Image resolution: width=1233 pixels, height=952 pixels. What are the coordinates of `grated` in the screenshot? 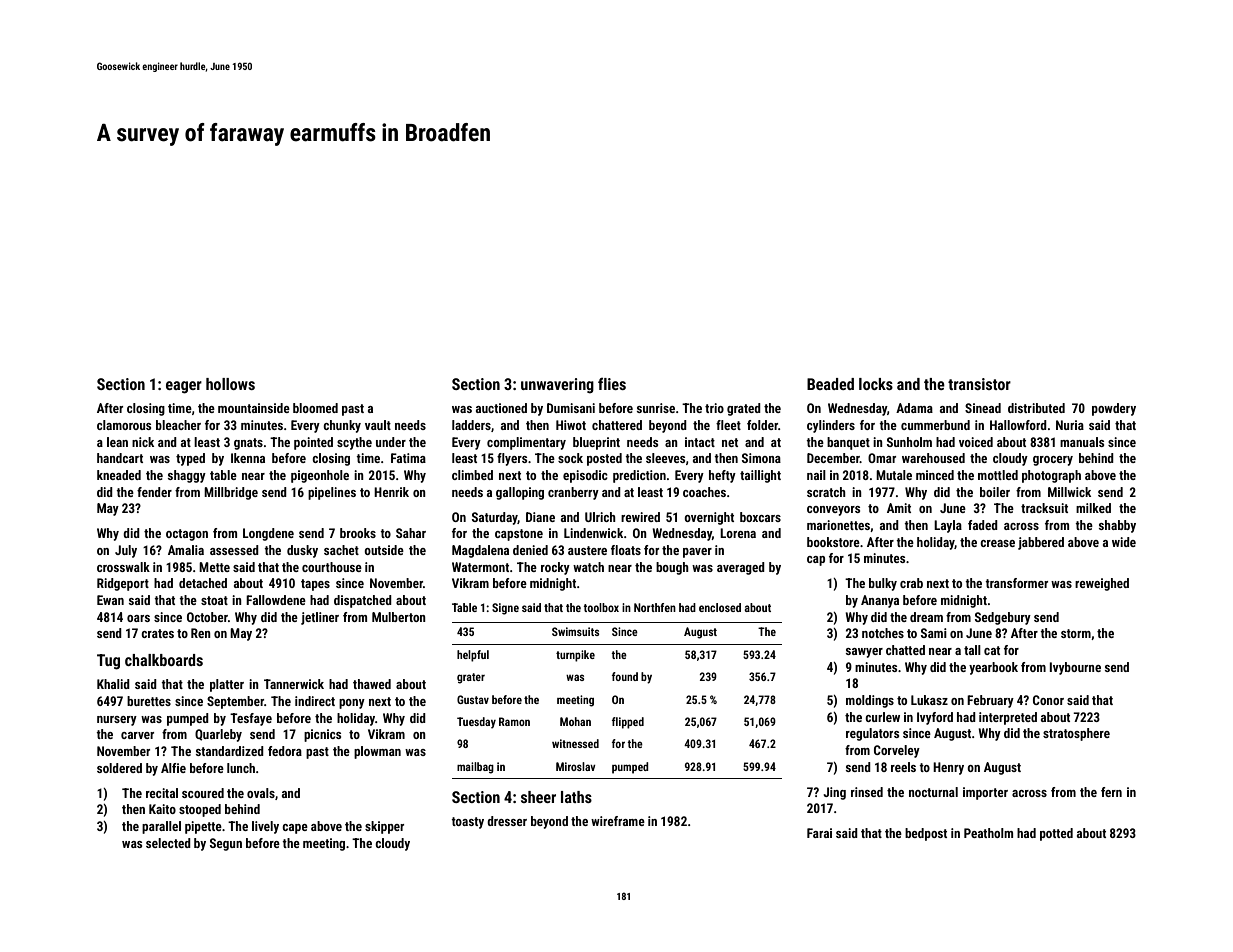 It's located at (744, 409).
